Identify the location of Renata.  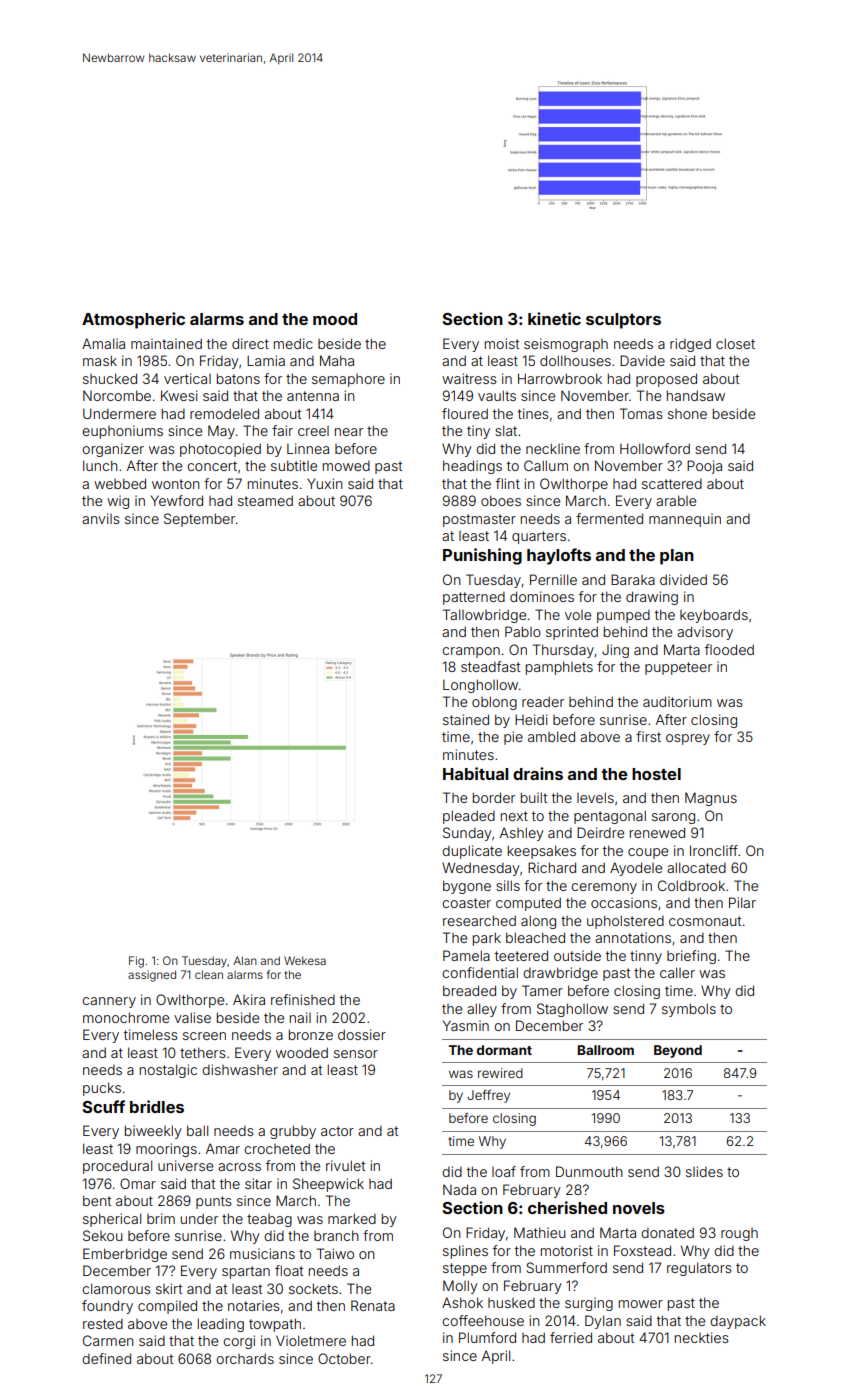
(373, 1305).
